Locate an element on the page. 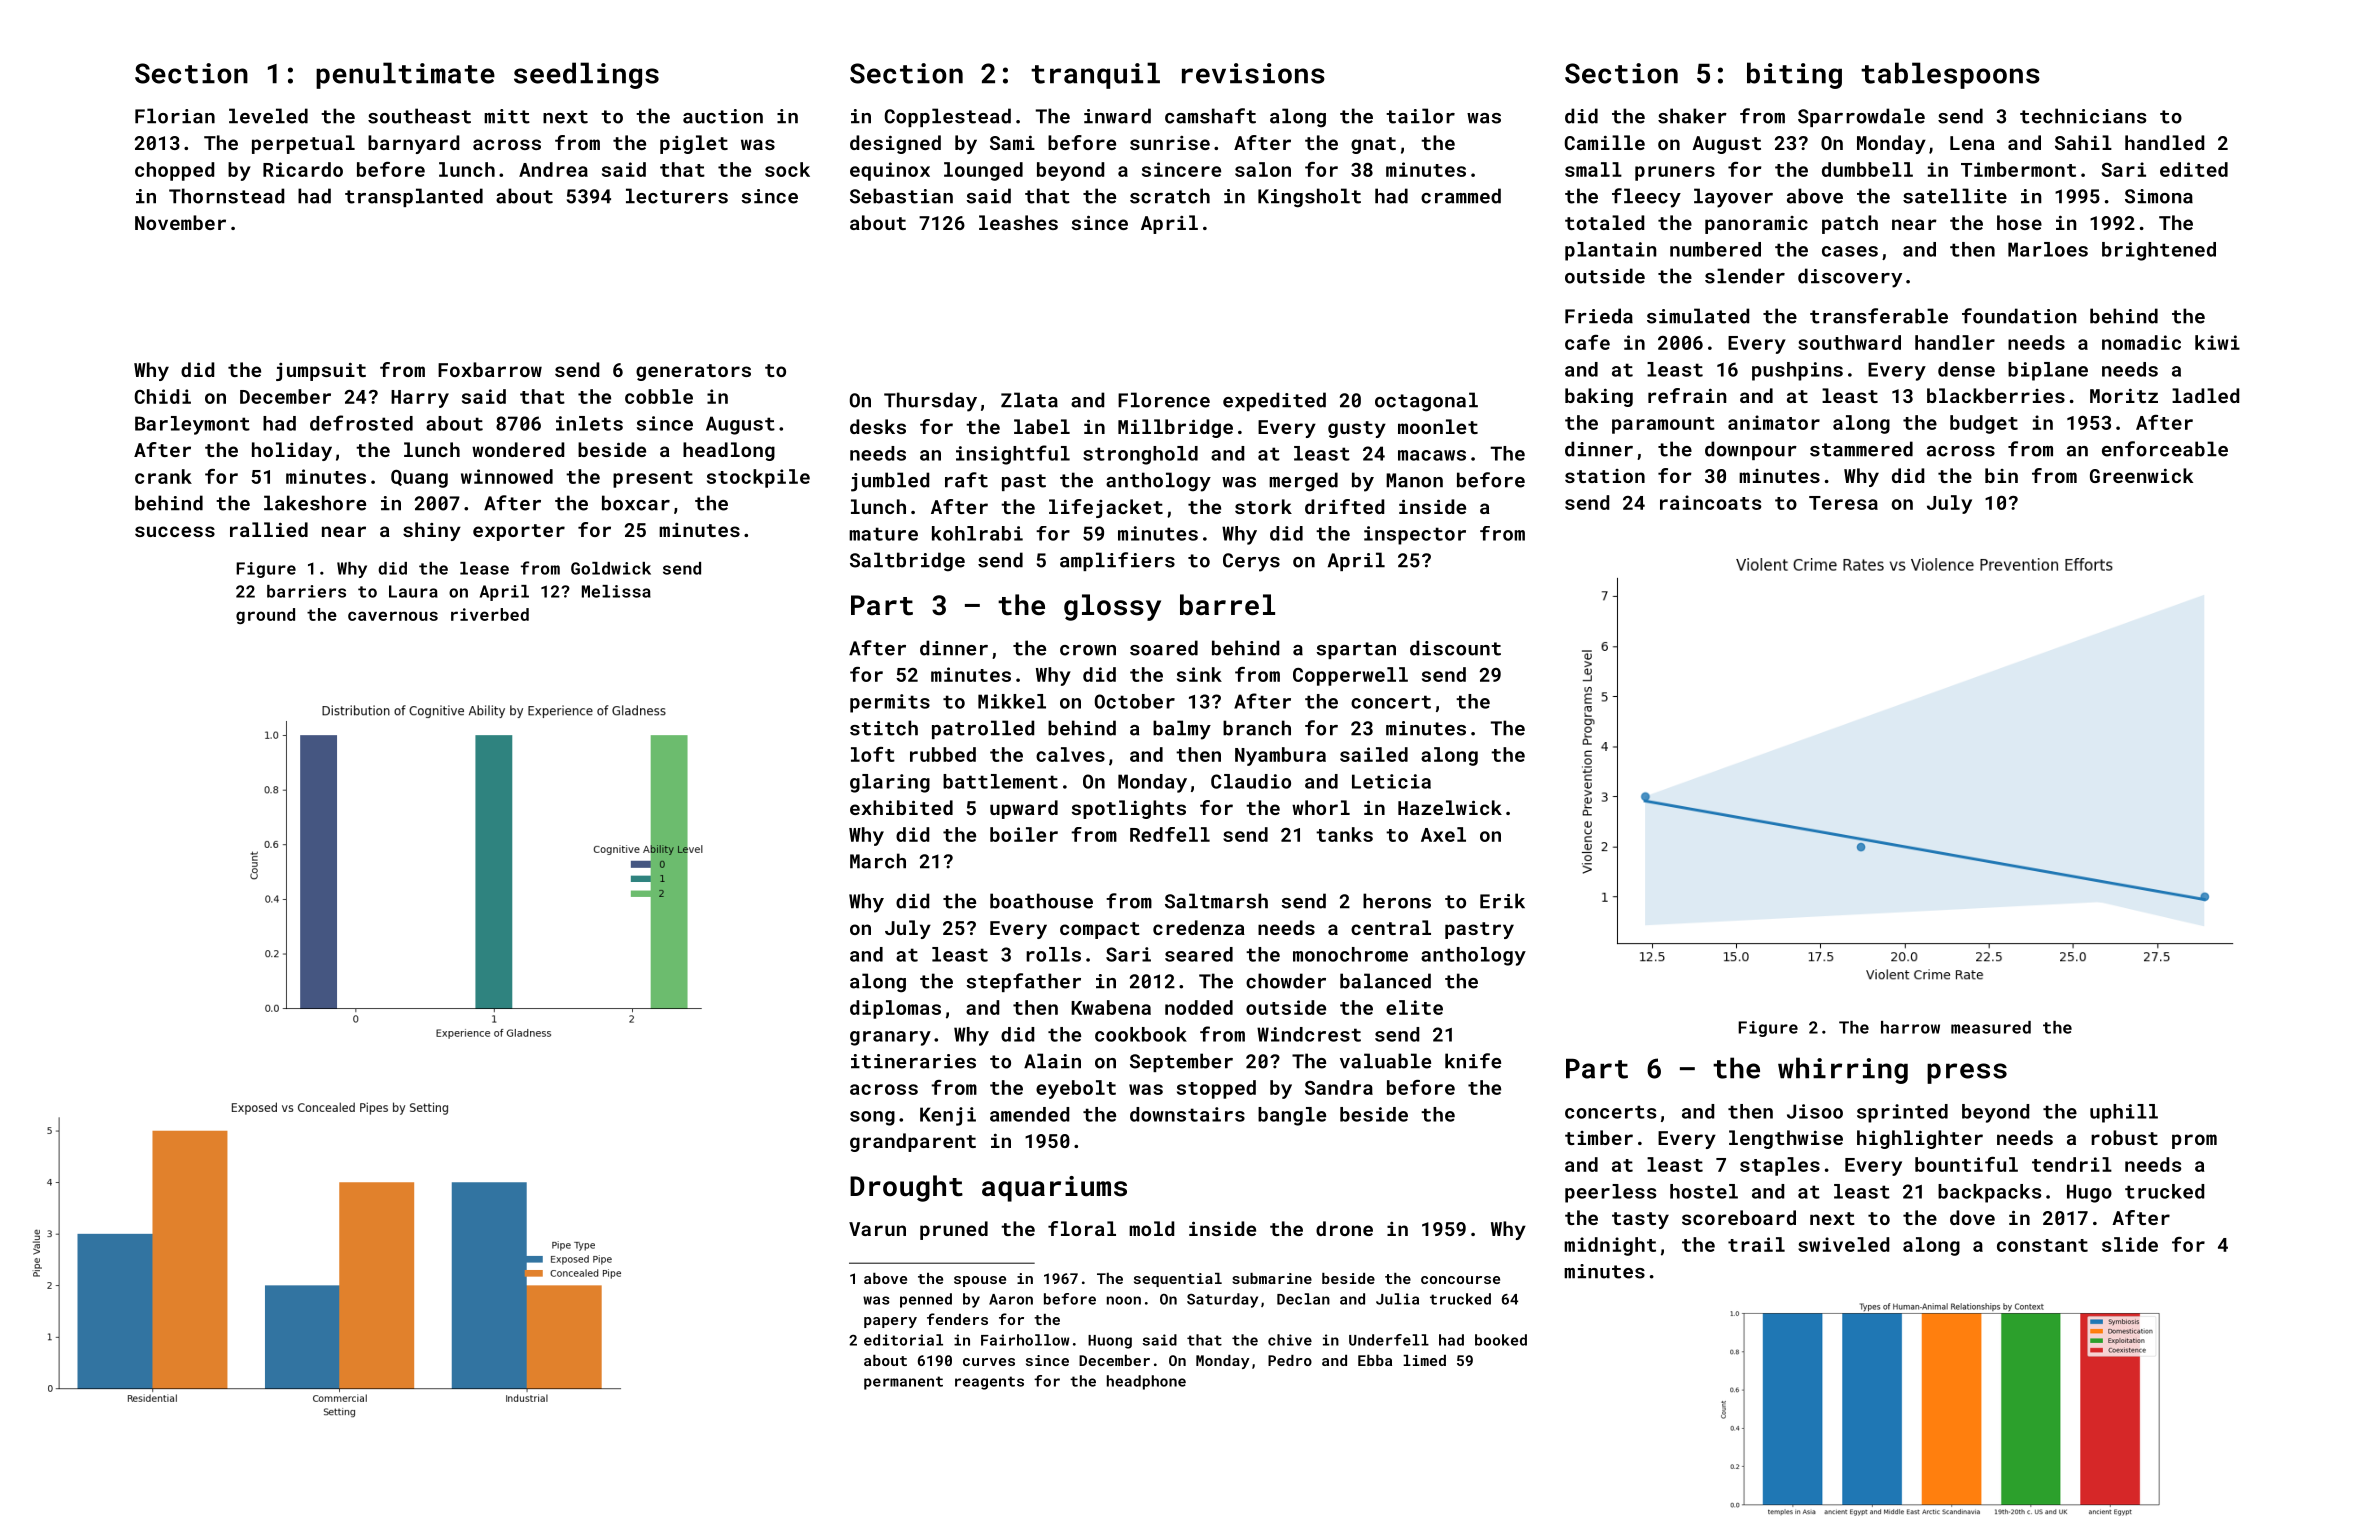 This document has height=1540, width=2380. Sparrowdale is located at coordinates (1861, 117).
